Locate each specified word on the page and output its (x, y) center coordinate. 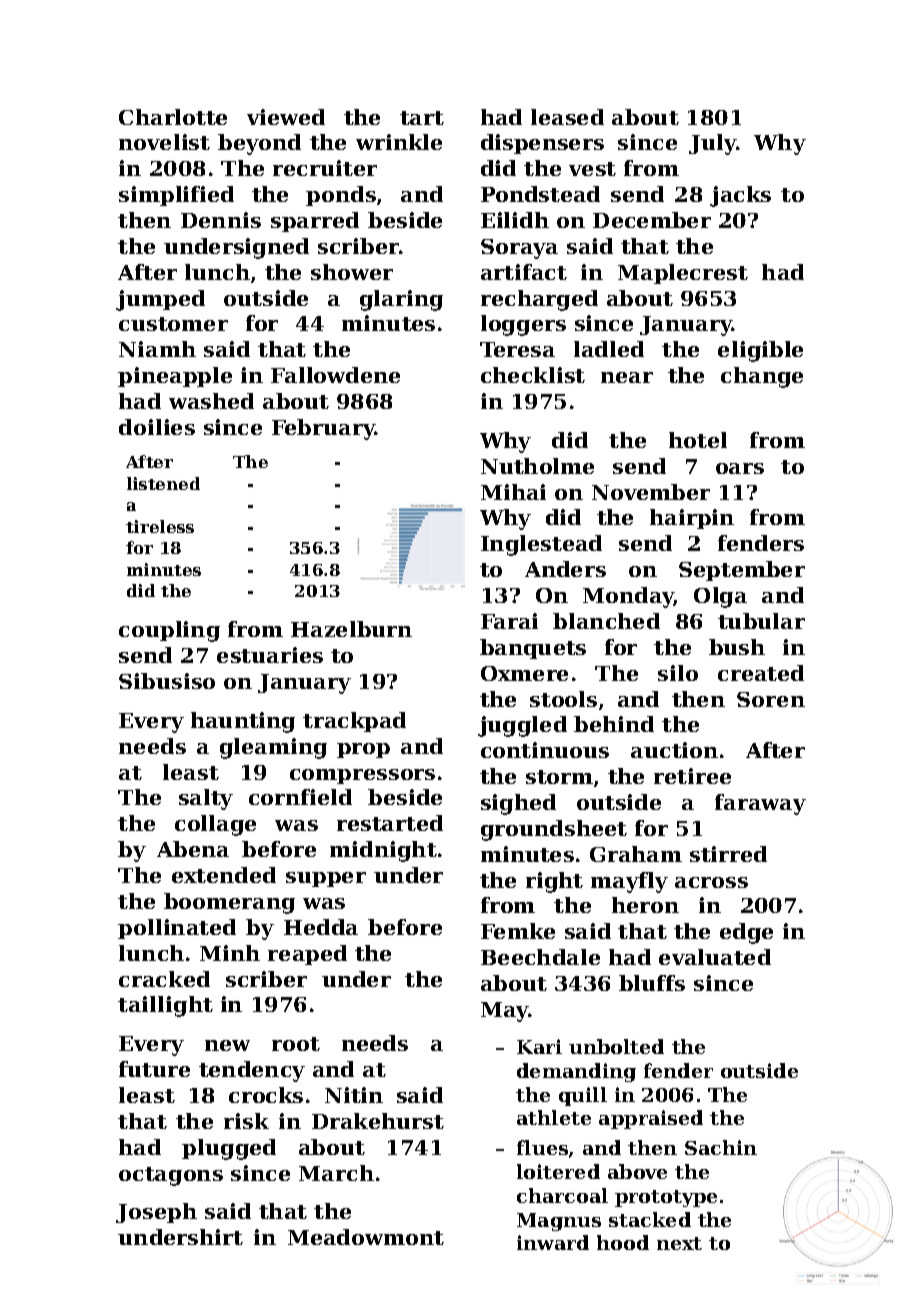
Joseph (156, 1213)
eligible (760, 351)
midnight (383, 851)
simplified (176, 196)
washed (211, 401)
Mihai (513, 492)
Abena (193, 849)
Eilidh (515, 220)
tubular (761, 621)
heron (645, 905)
